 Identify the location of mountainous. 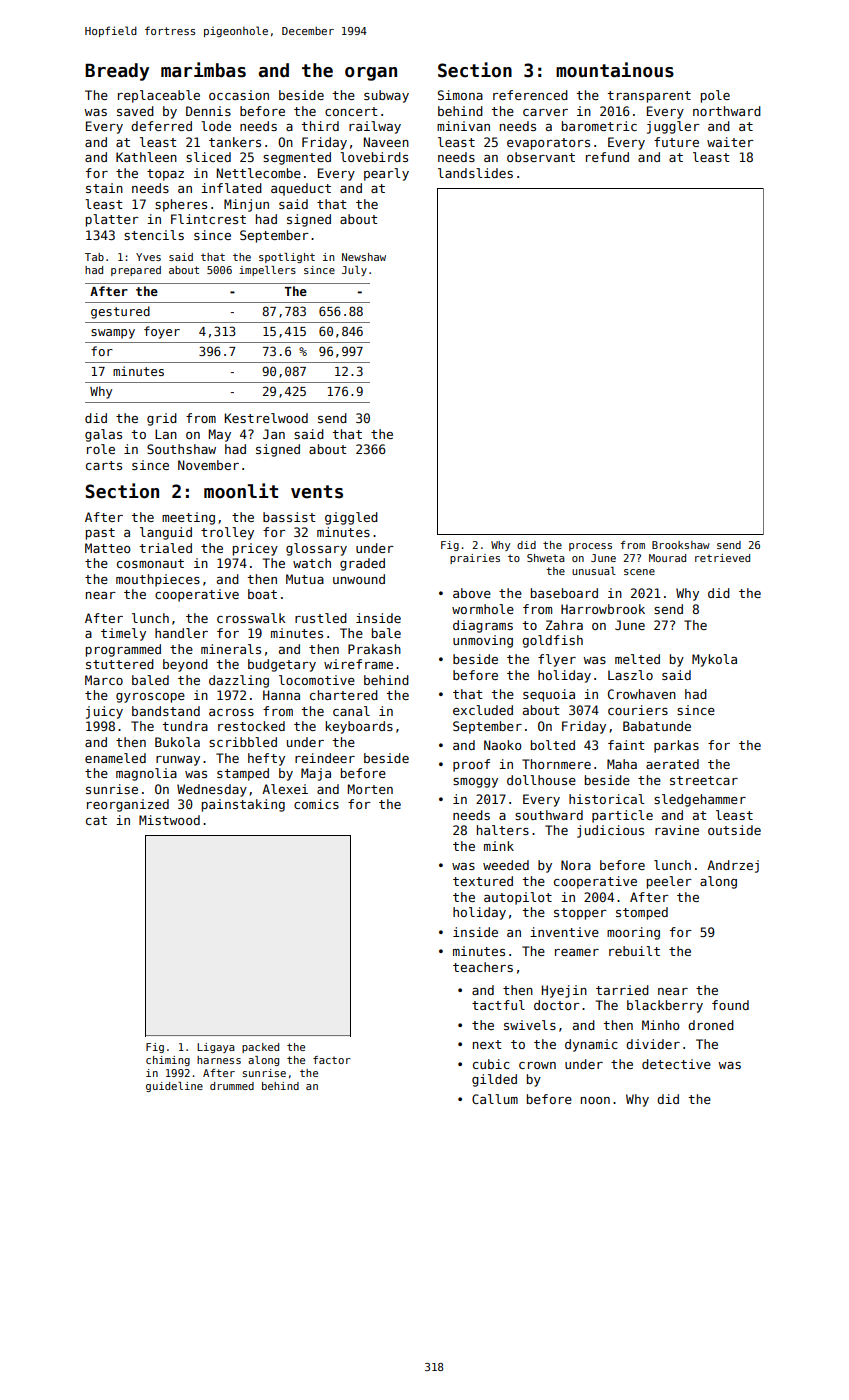
(615, 70).
